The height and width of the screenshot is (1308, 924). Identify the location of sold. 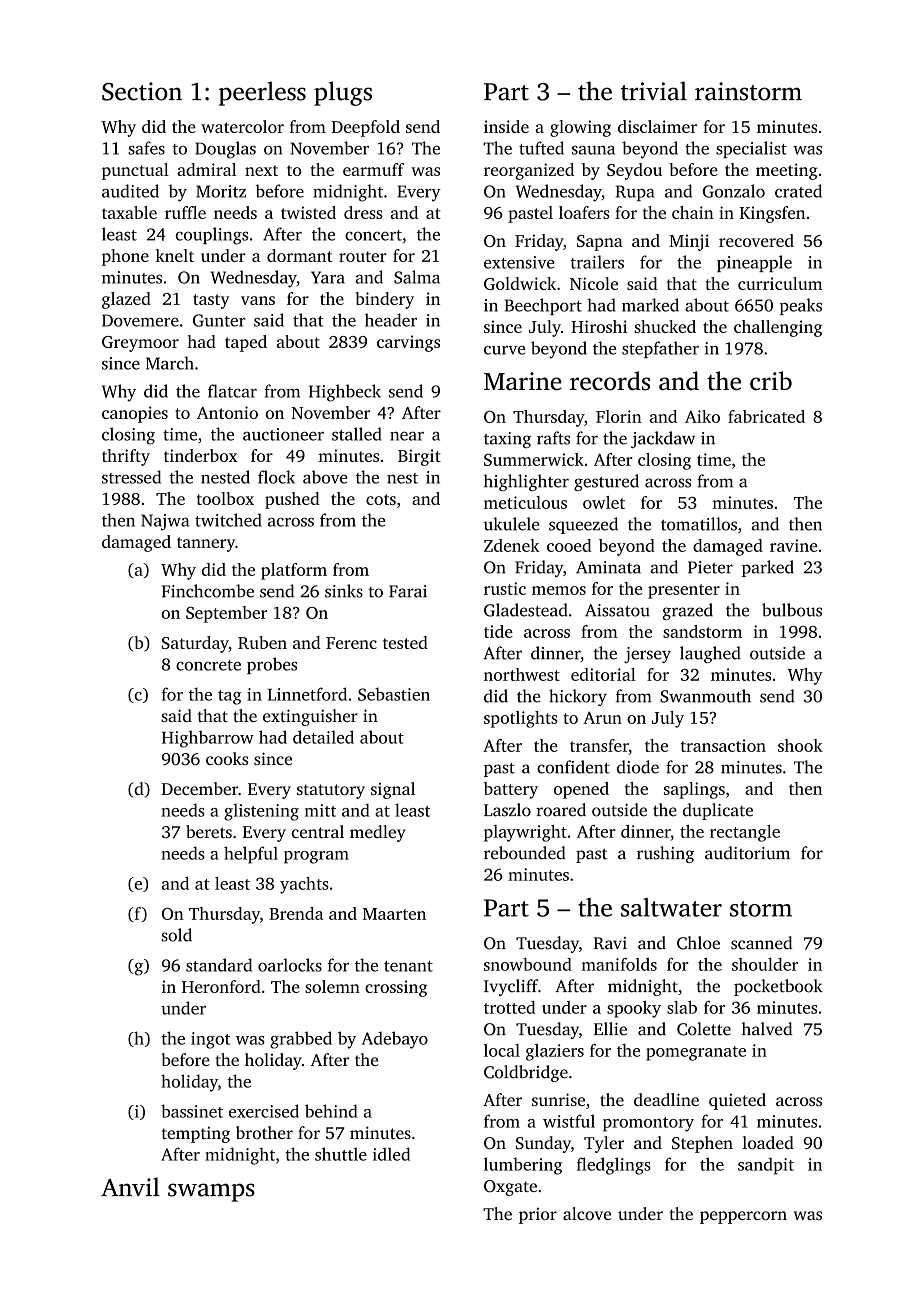
(176, 935).
